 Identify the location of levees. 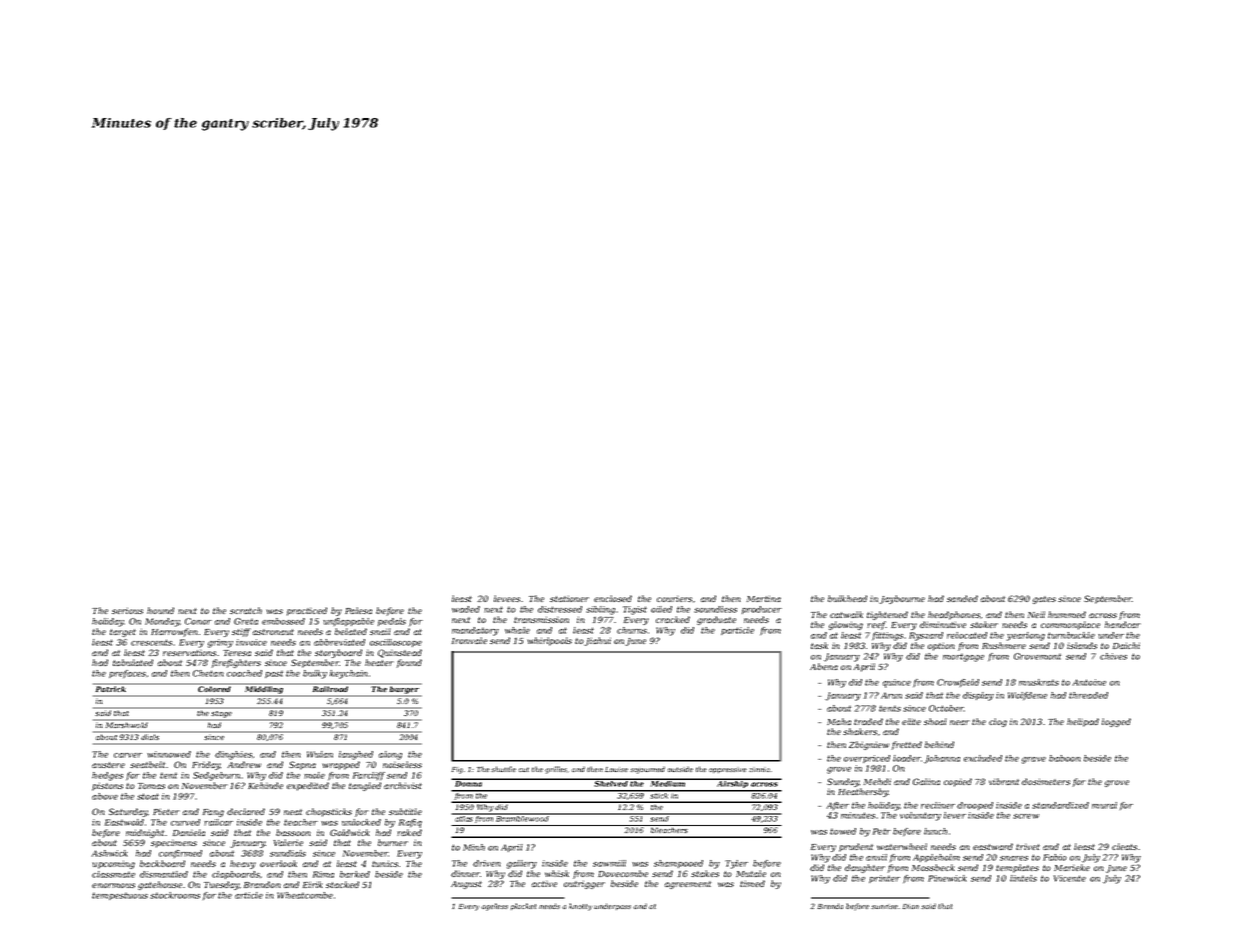
(507, 598).
